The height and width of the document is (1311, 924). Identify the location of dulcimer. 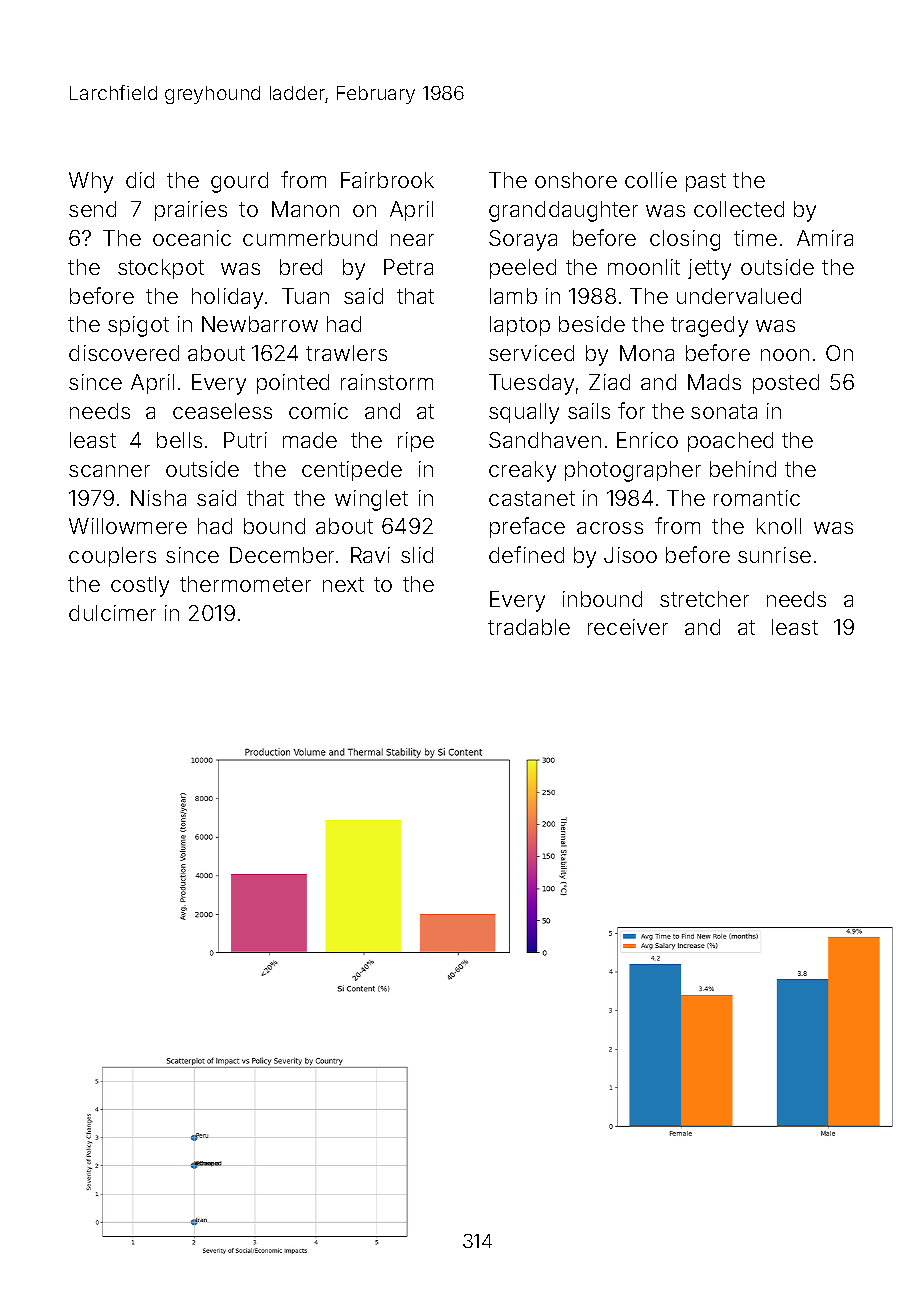
(112, 613).
